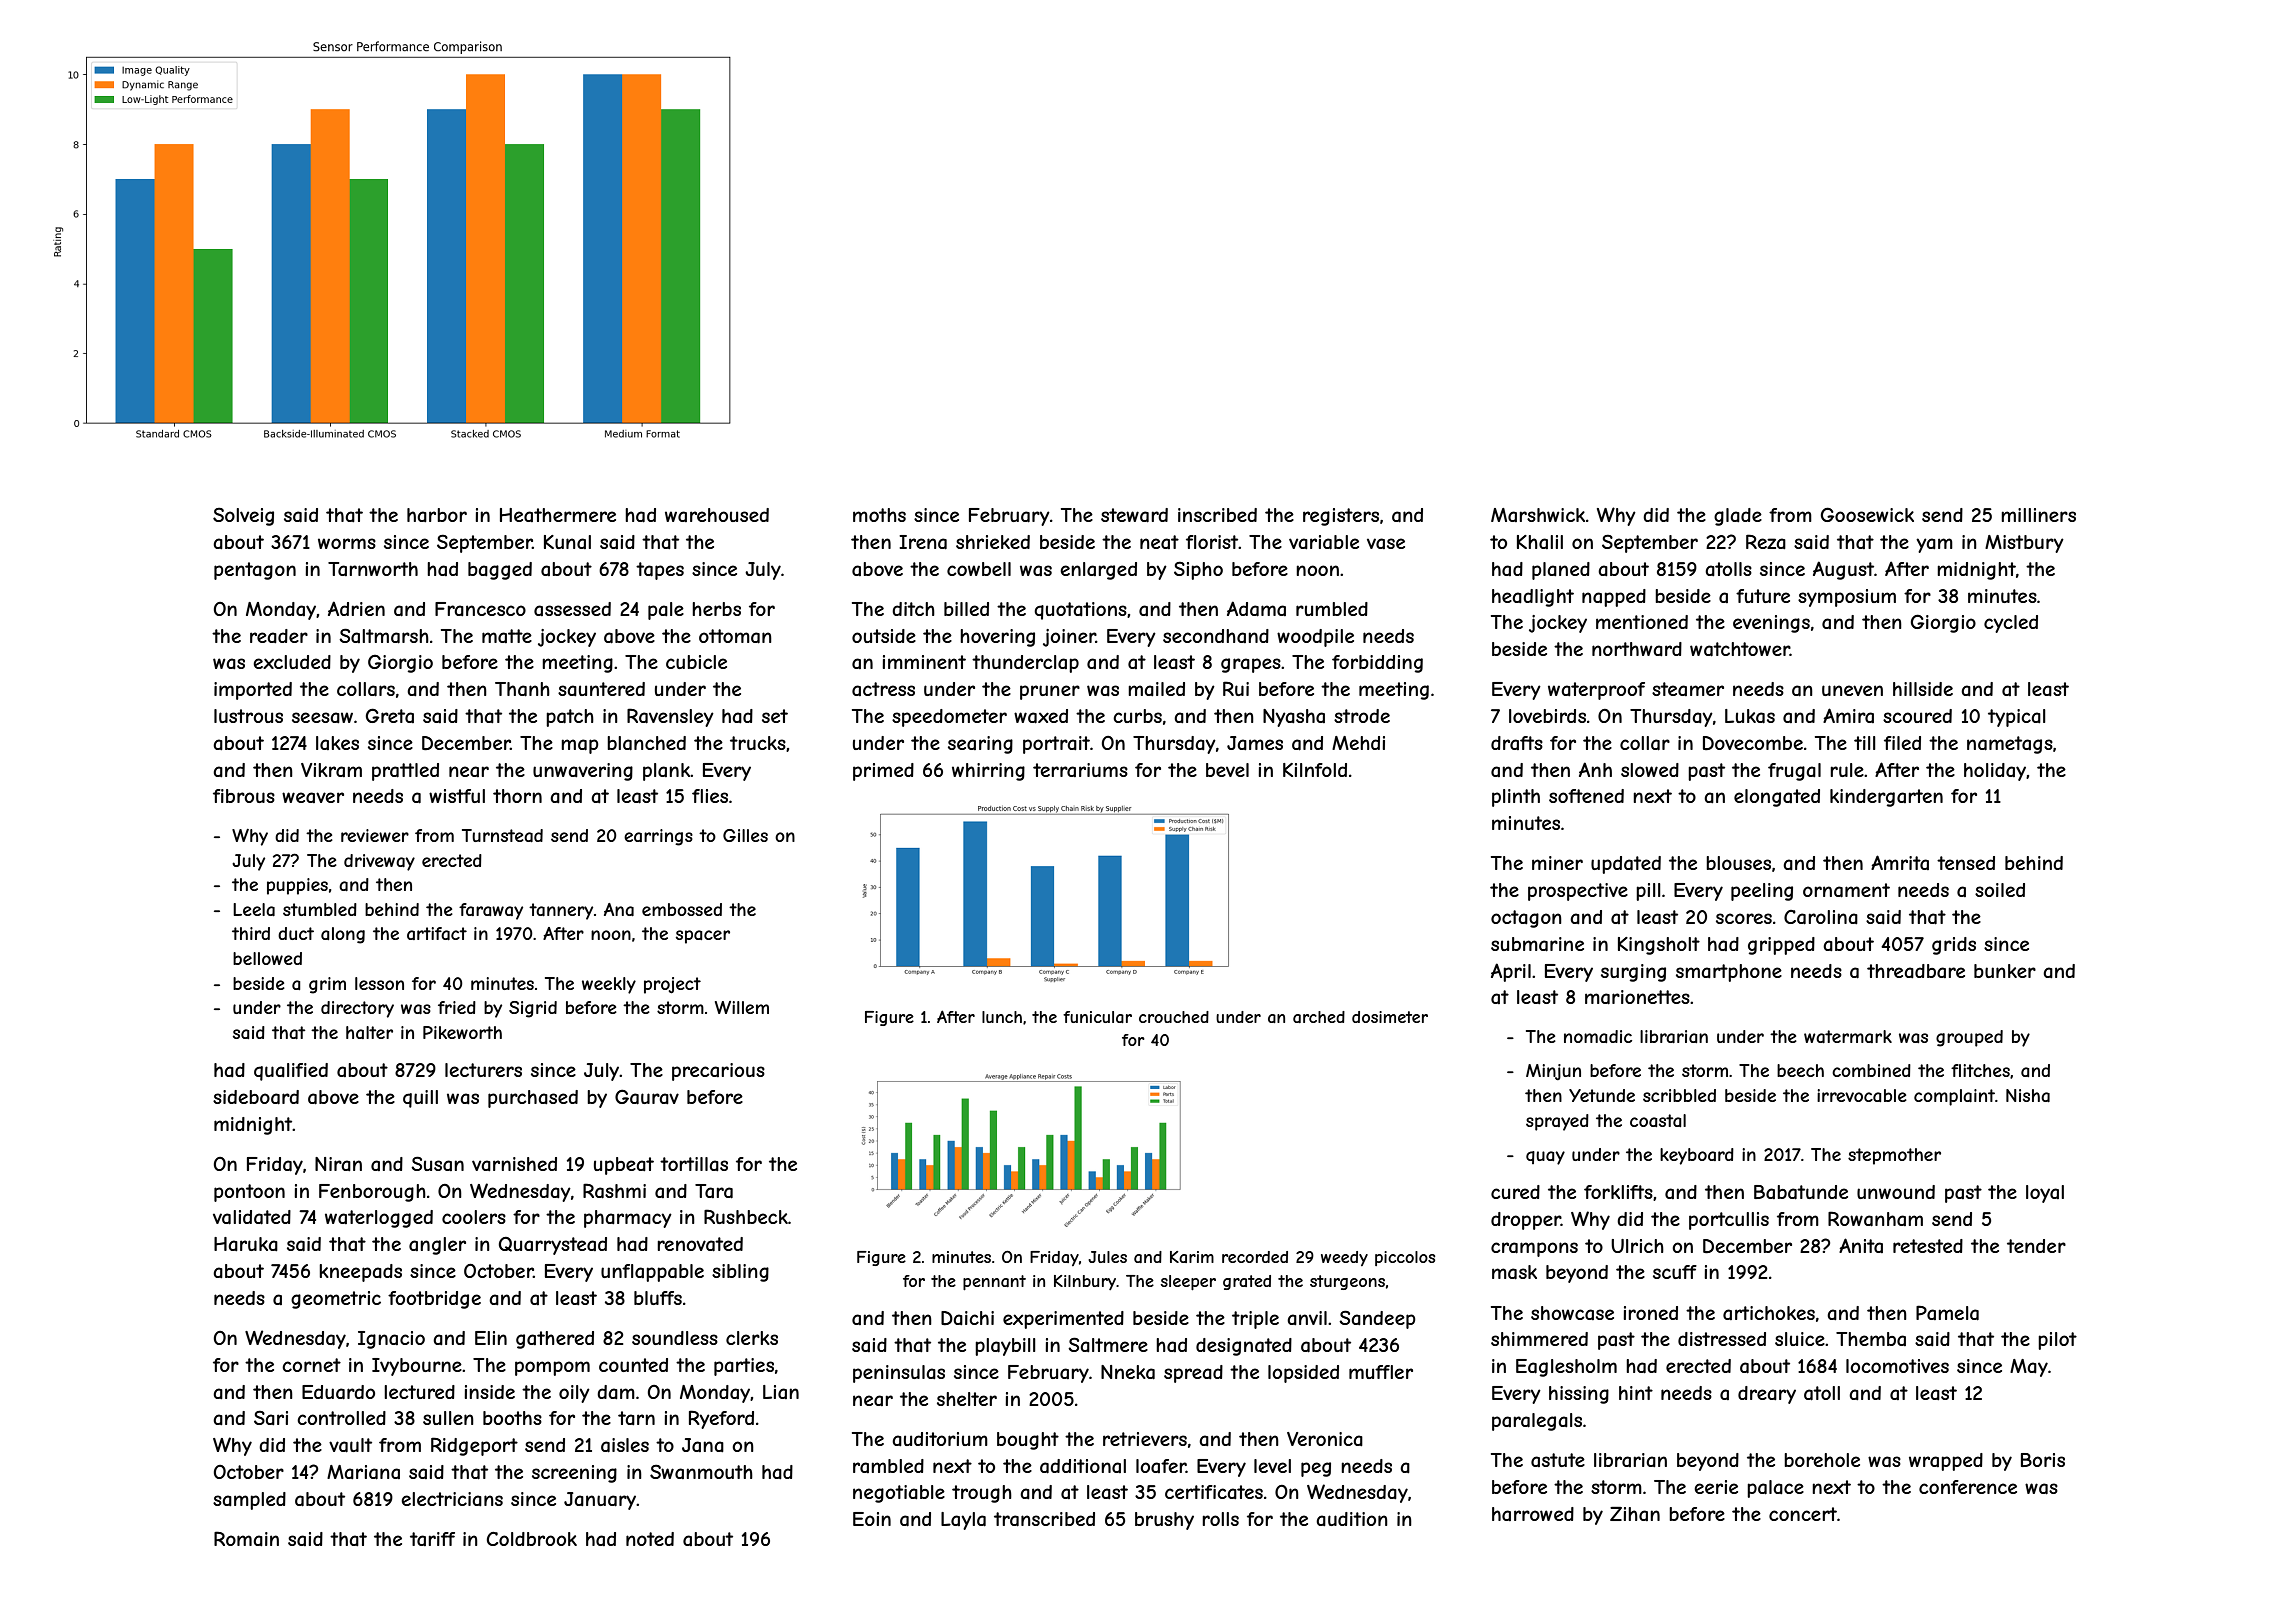 This page has height=1620, width=2292. Describe the element at coordinates (2011, 624) in the page. I see `cycled` at that location.
